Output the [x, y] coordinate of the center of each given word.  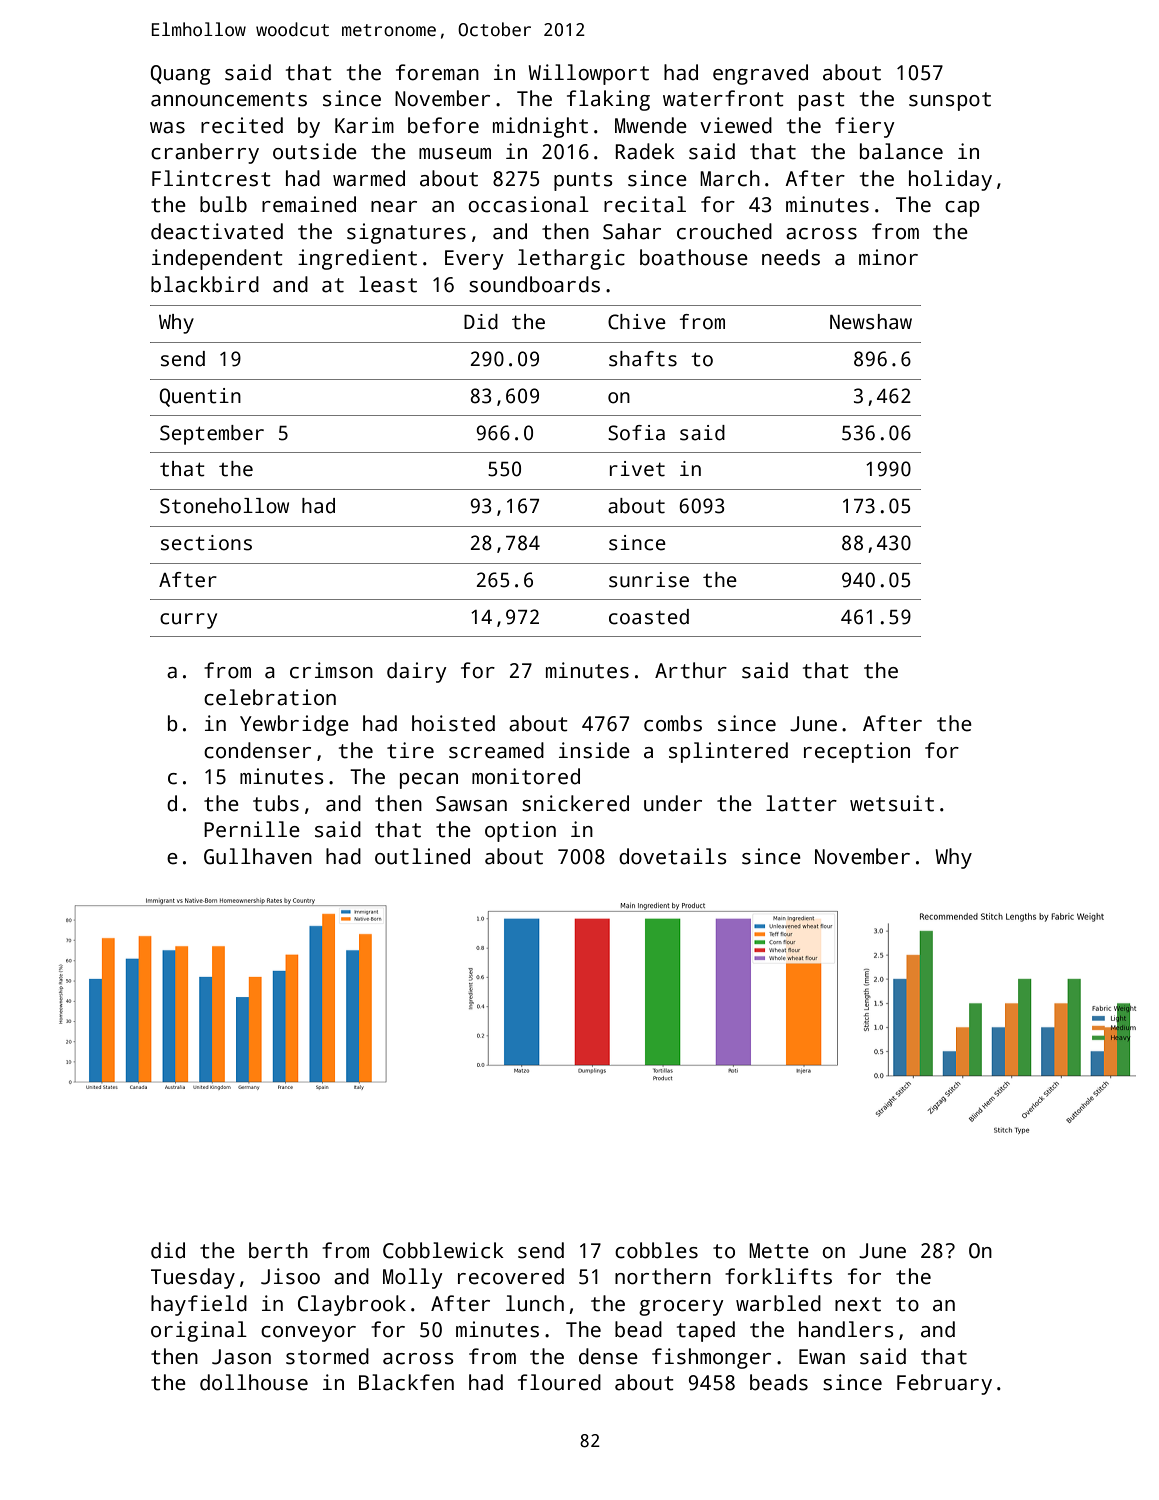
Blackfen [406, 1382]
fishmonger [711, 1358]
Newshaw [871, 322]
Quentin [200, 397]
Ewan [822, 1357]
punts [583, 181]
